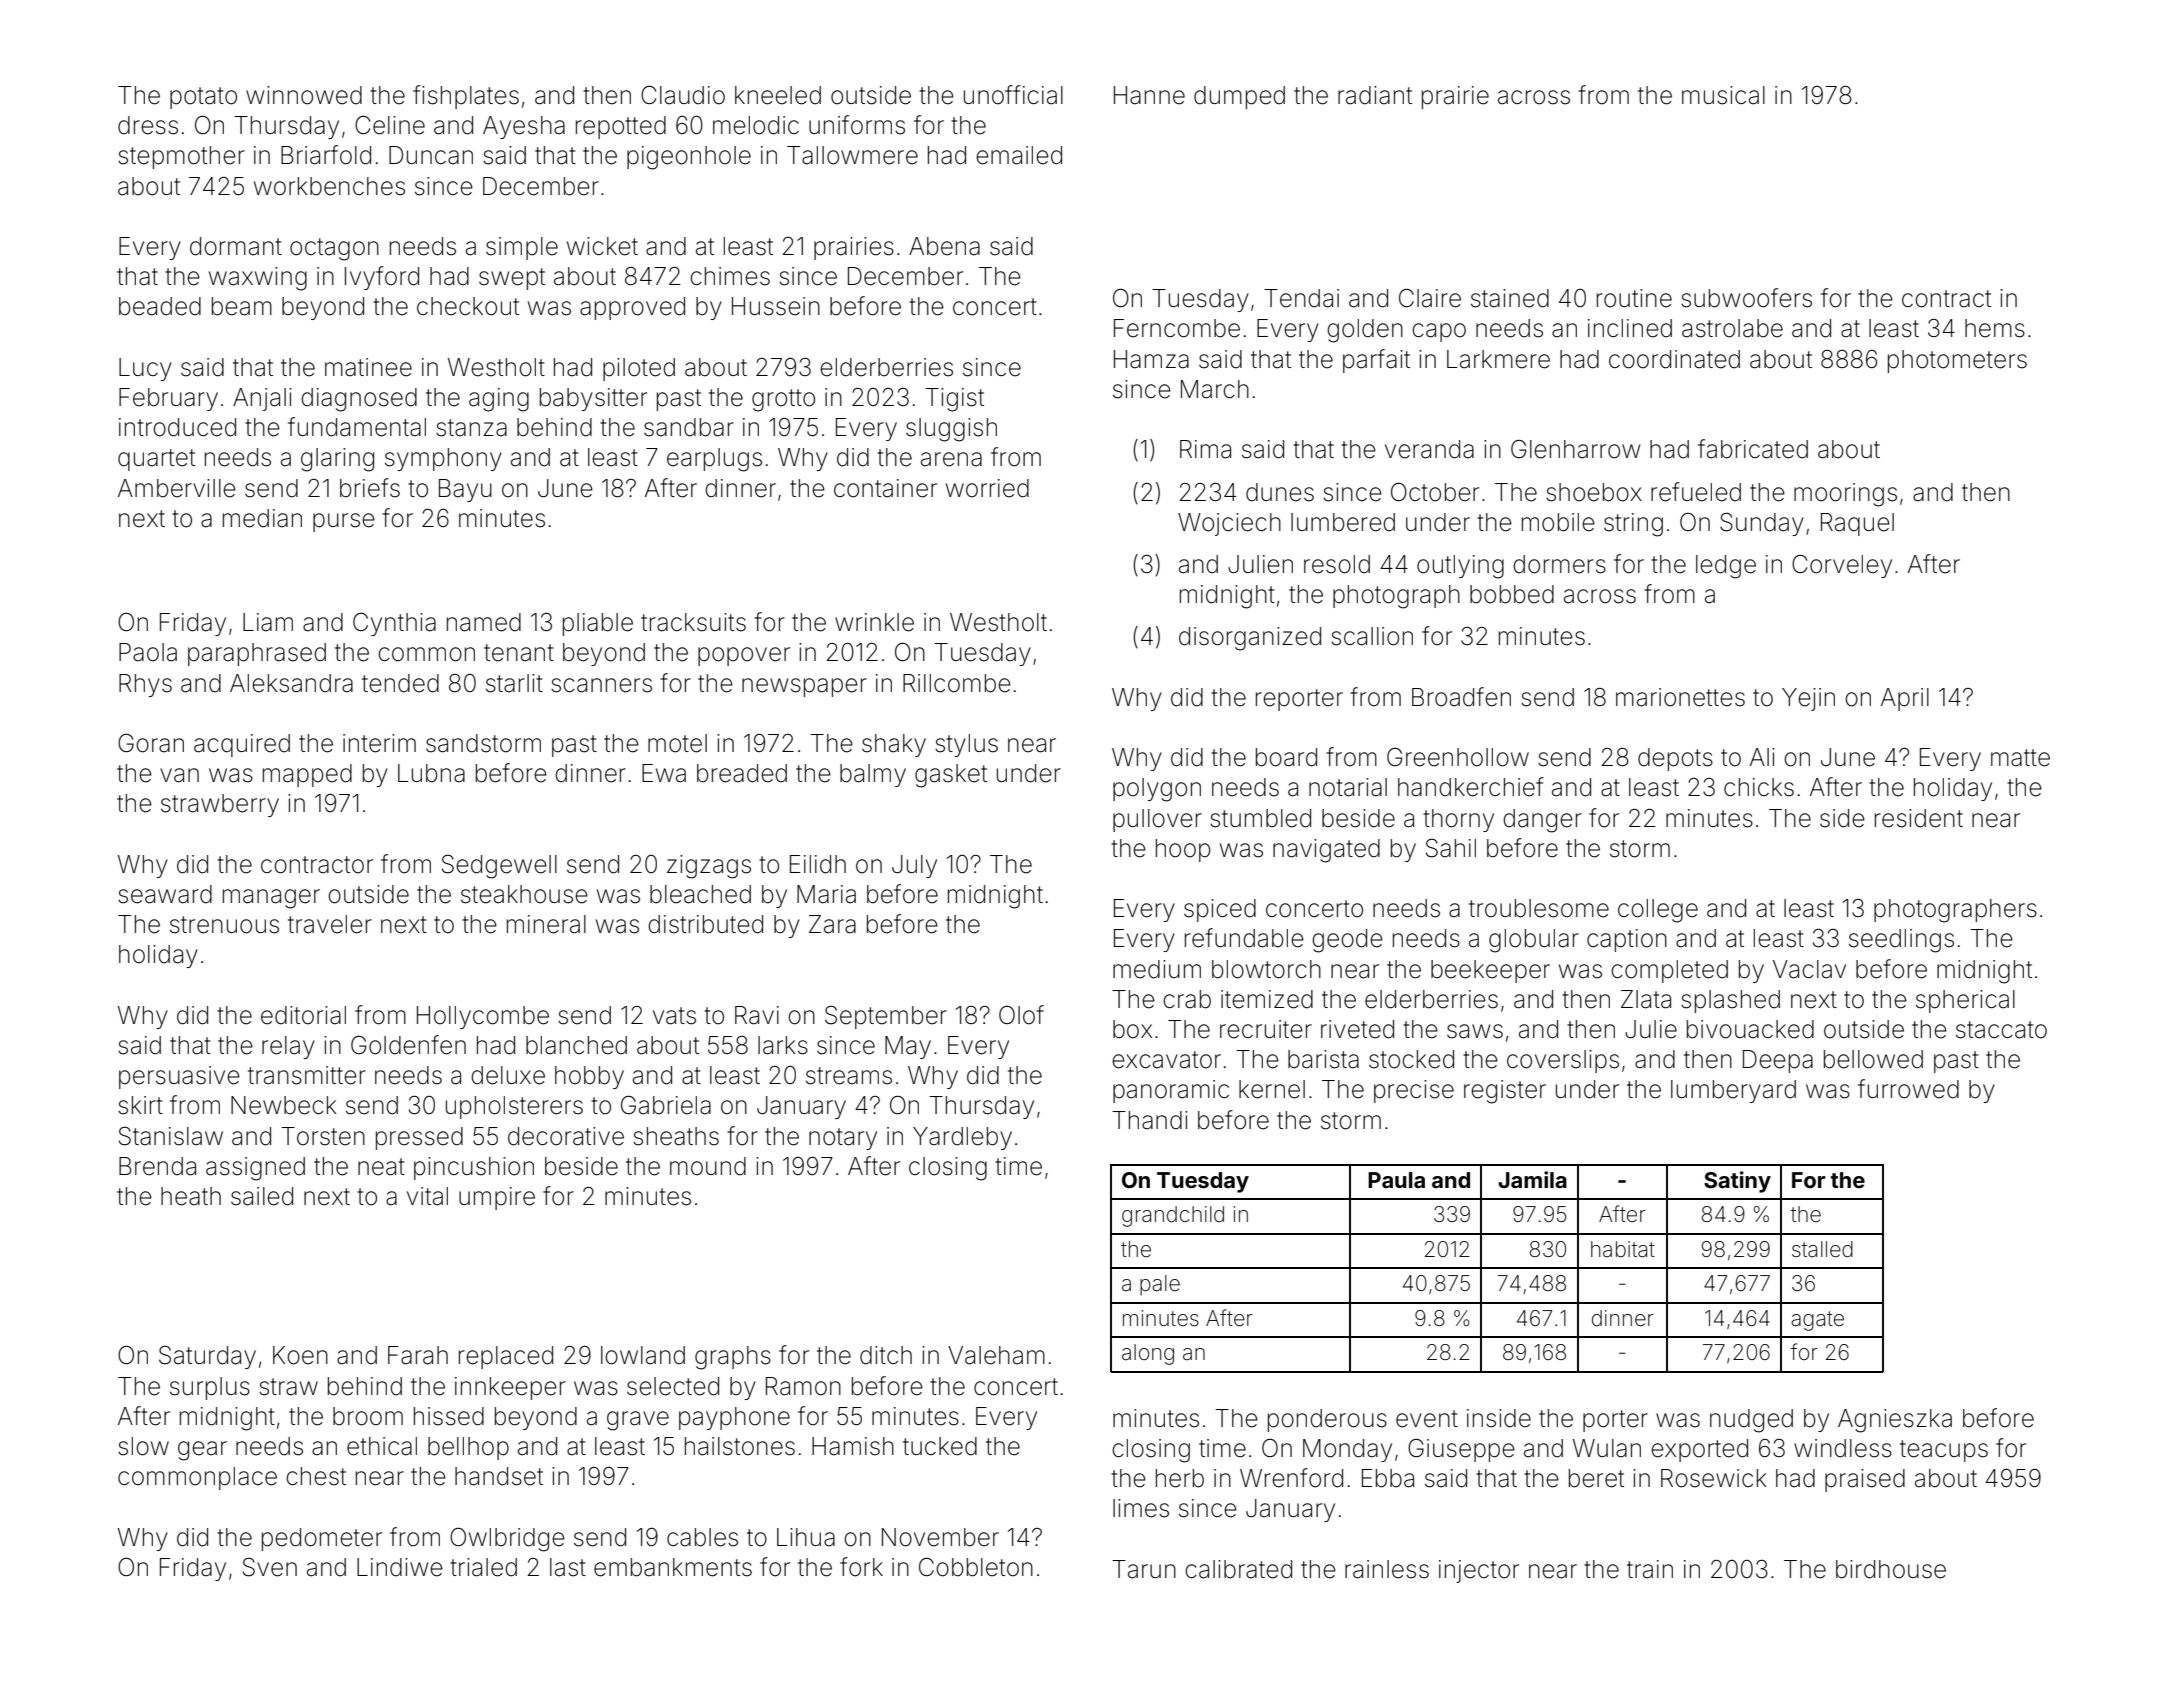 The image size is (2178, 1683). What do you see at coordinates (303, 1015) in the screenshot?
I see `editorial` at bounding box center [303, 1015].
